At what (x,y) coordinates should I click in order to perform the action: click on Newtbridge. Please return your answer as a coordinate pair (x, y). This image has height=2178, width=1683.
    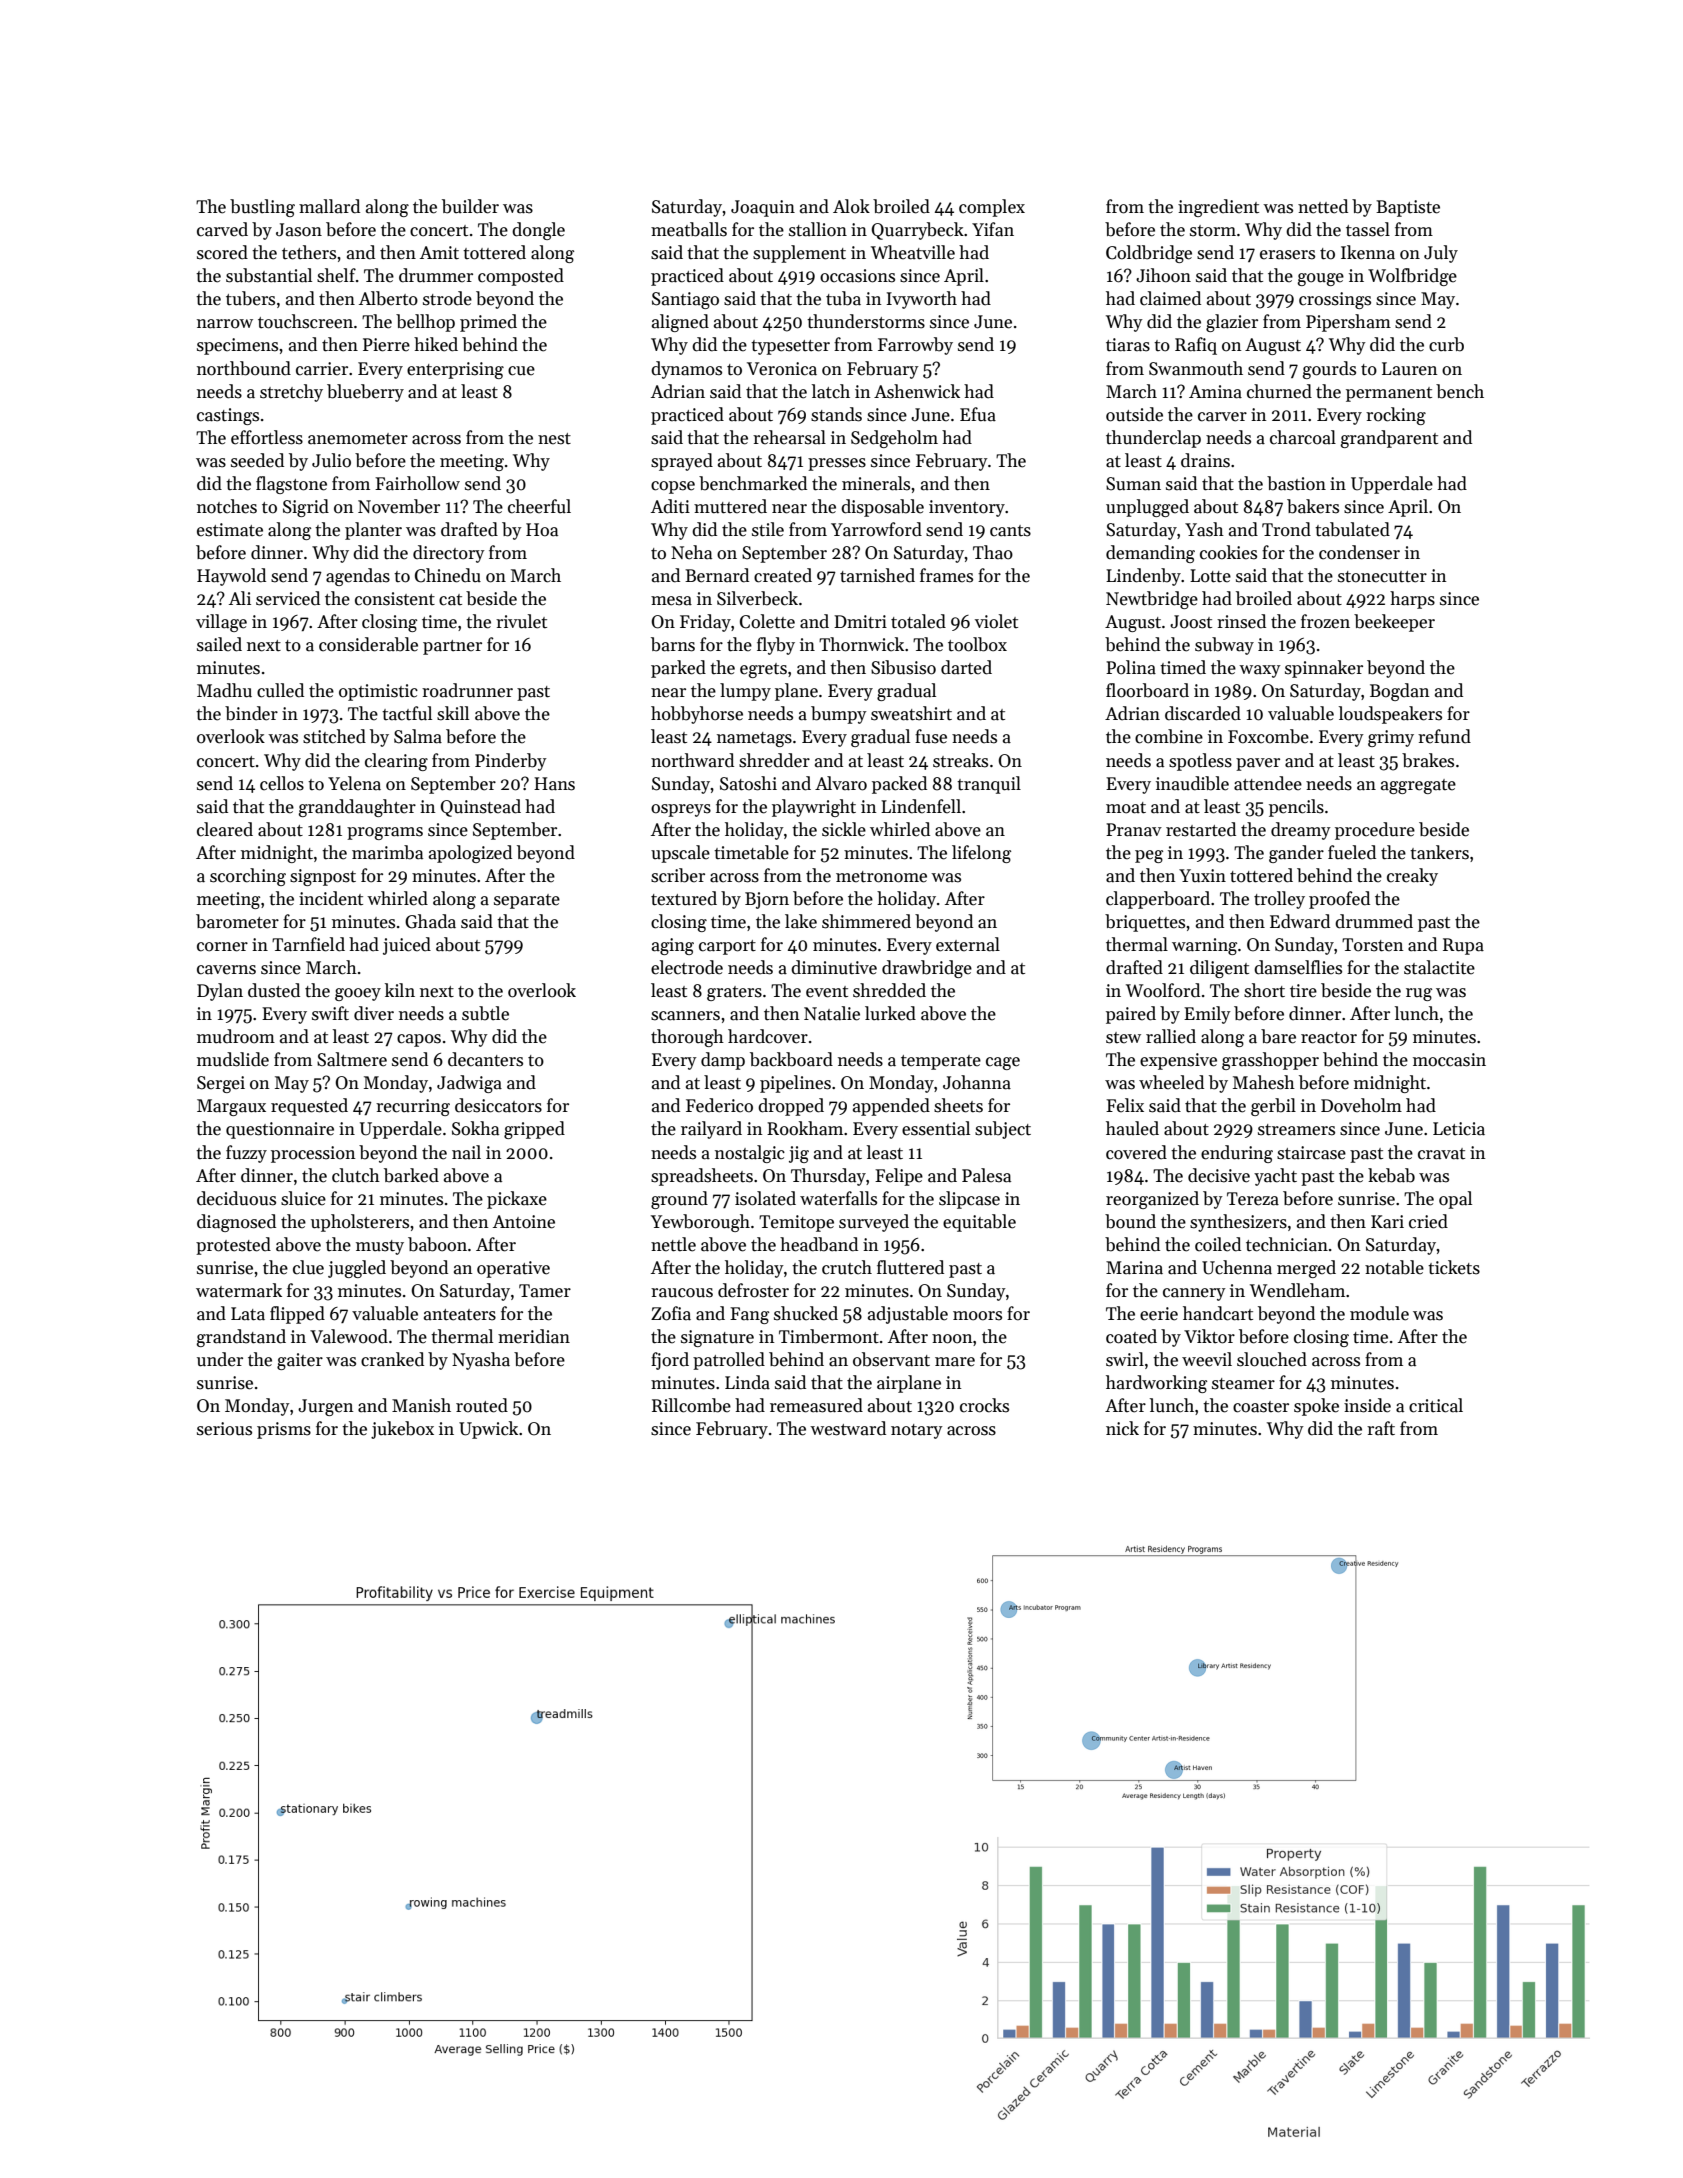
    Looking at the image, I should click on (1152, 600).
